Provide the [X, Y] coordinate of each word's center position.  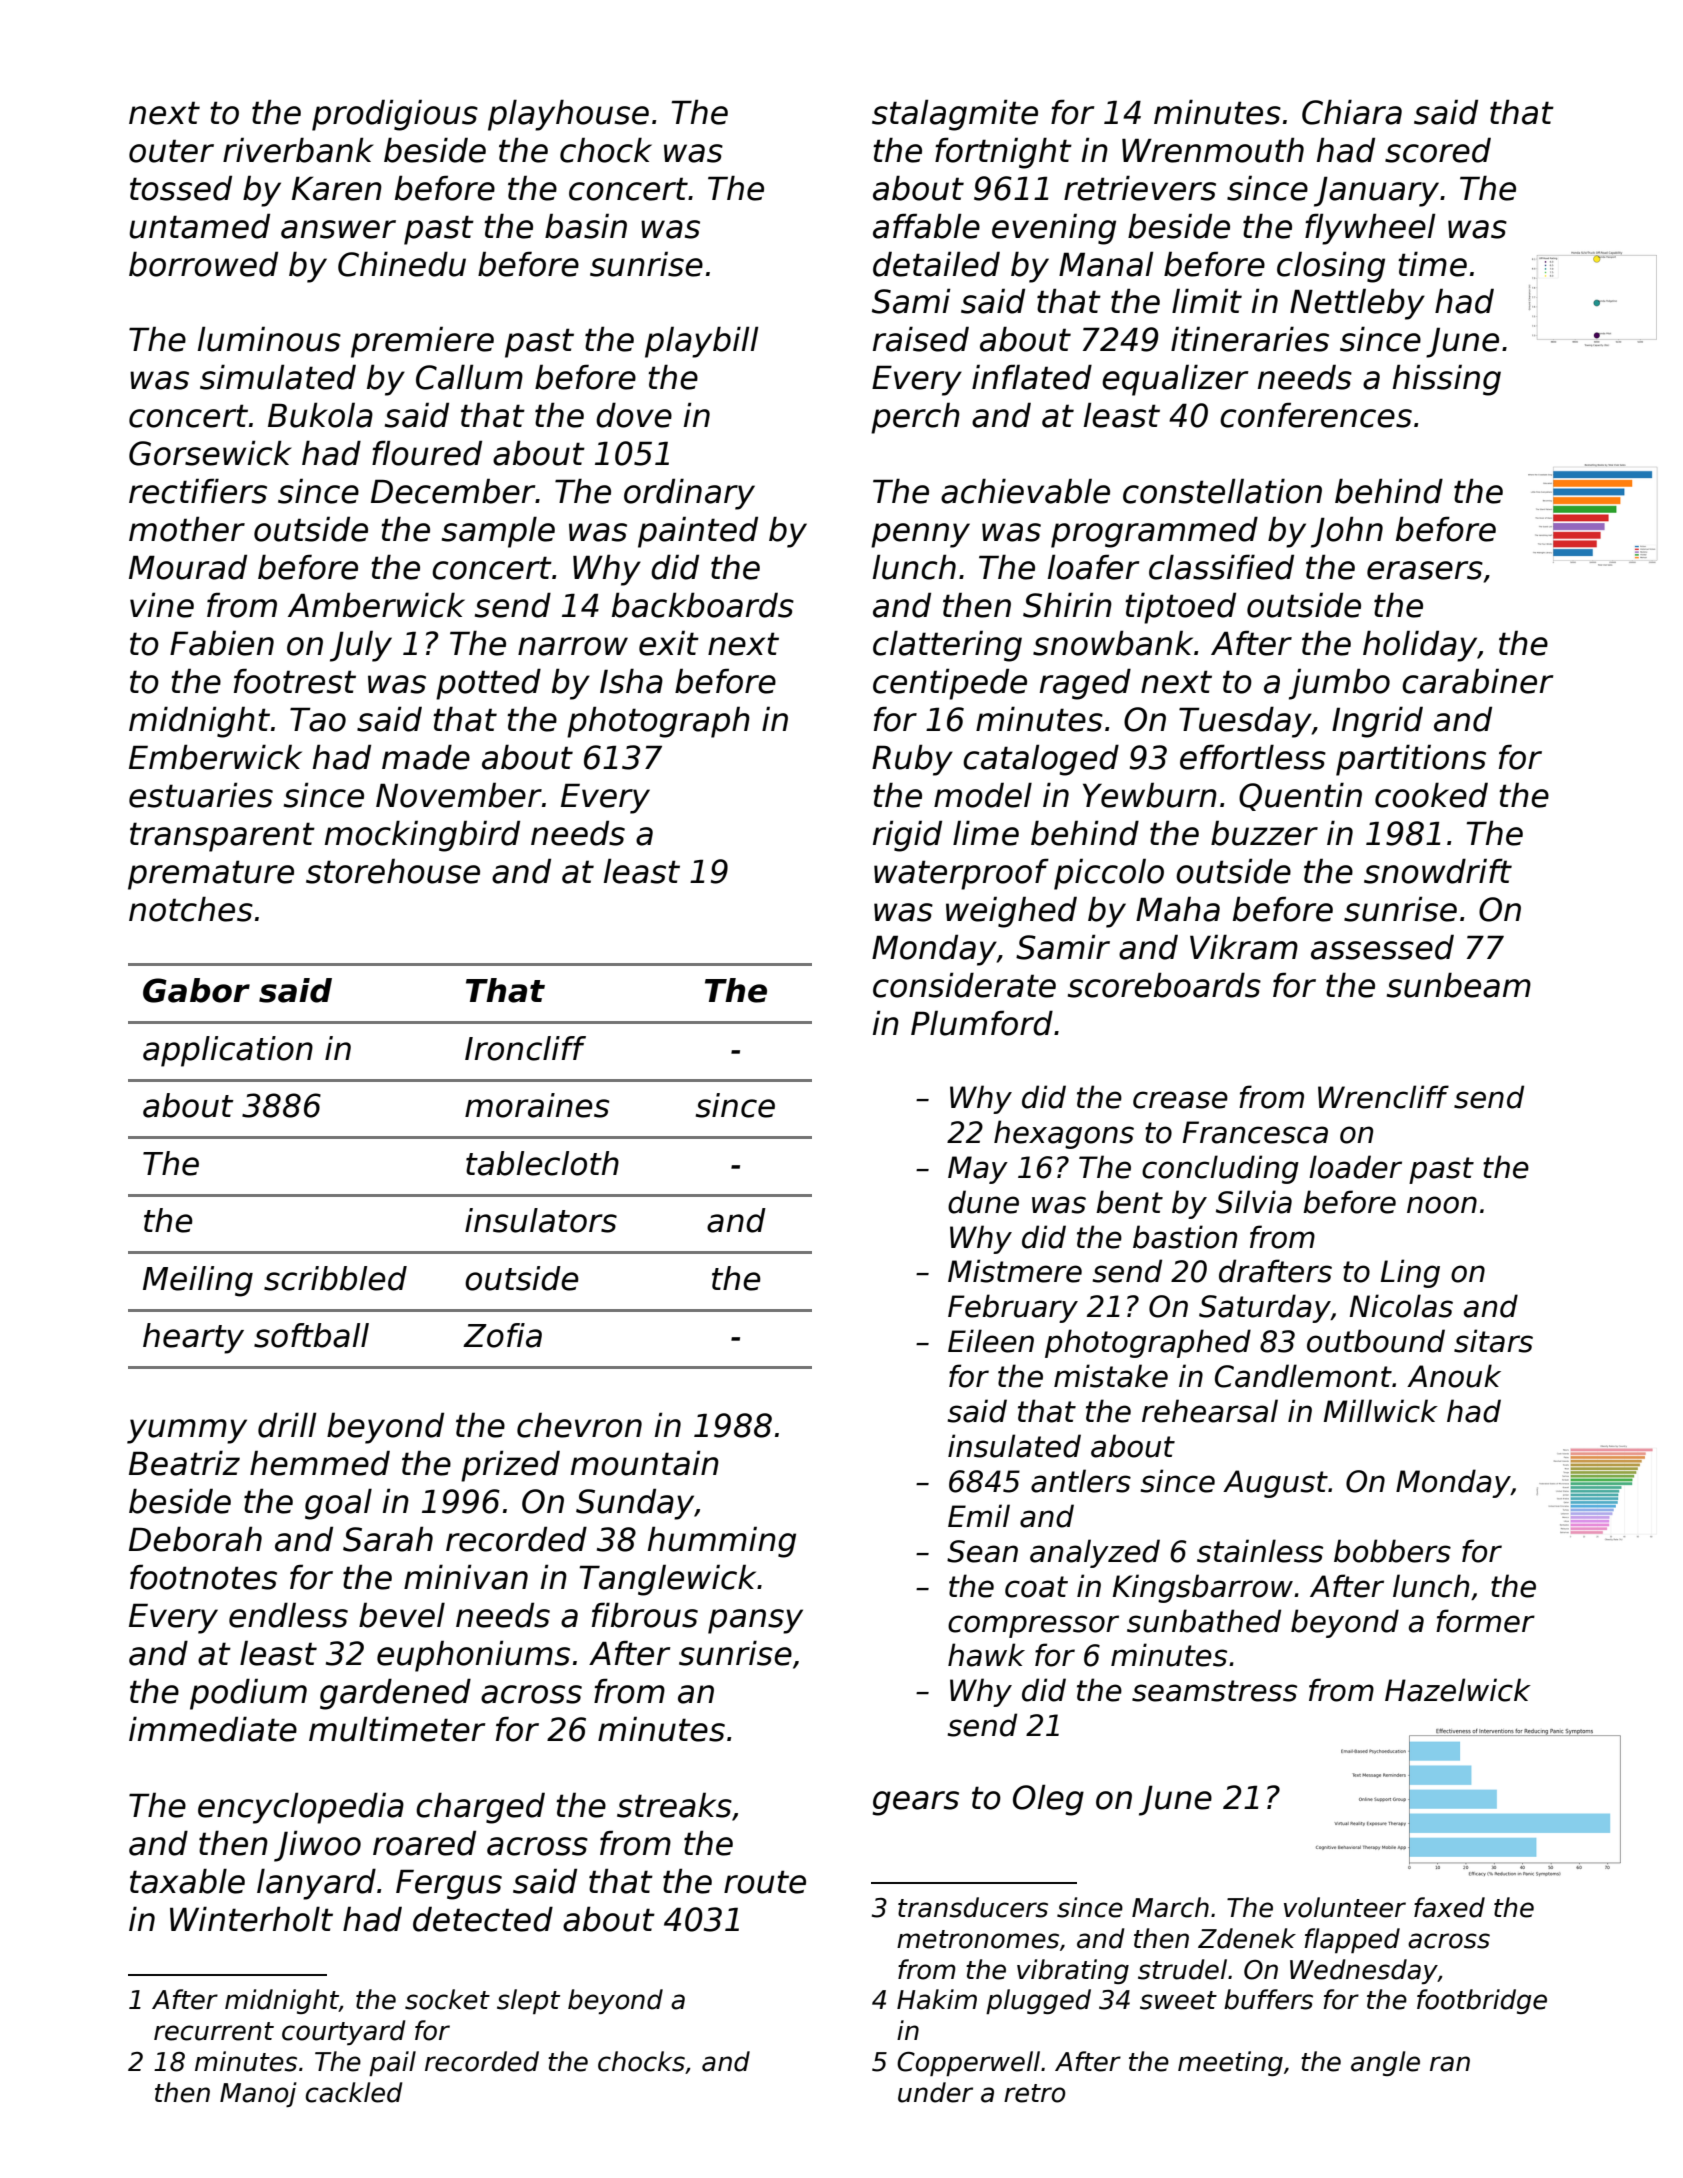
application [228, 1051]
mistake [1111, 1376]
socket [447, 1999]
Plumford [982, 1023]
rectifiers [198, 491]
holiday [1420, 646]
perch [915, 418]
